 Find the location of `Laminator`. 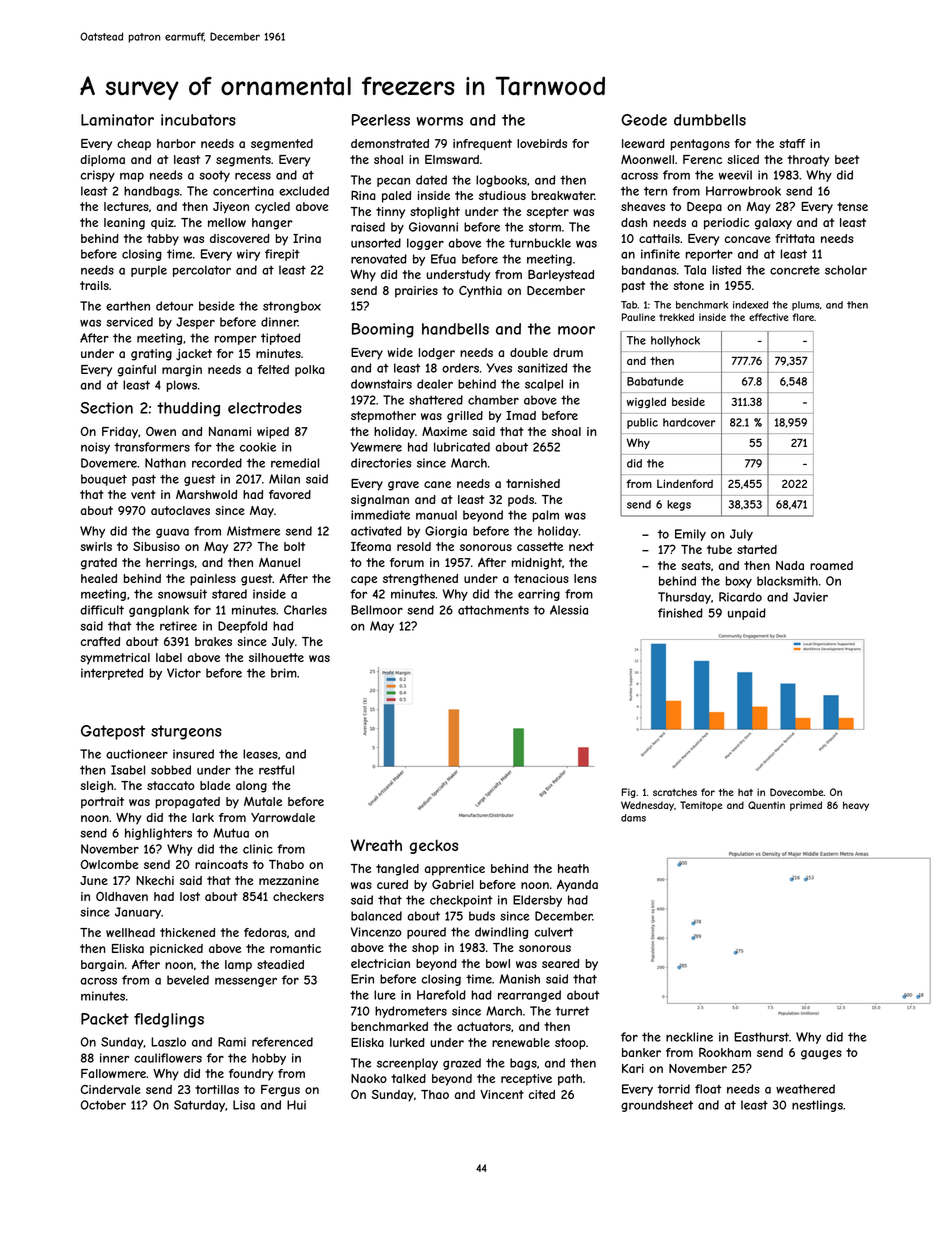

Laminator is located at coordinates (117, 120).
